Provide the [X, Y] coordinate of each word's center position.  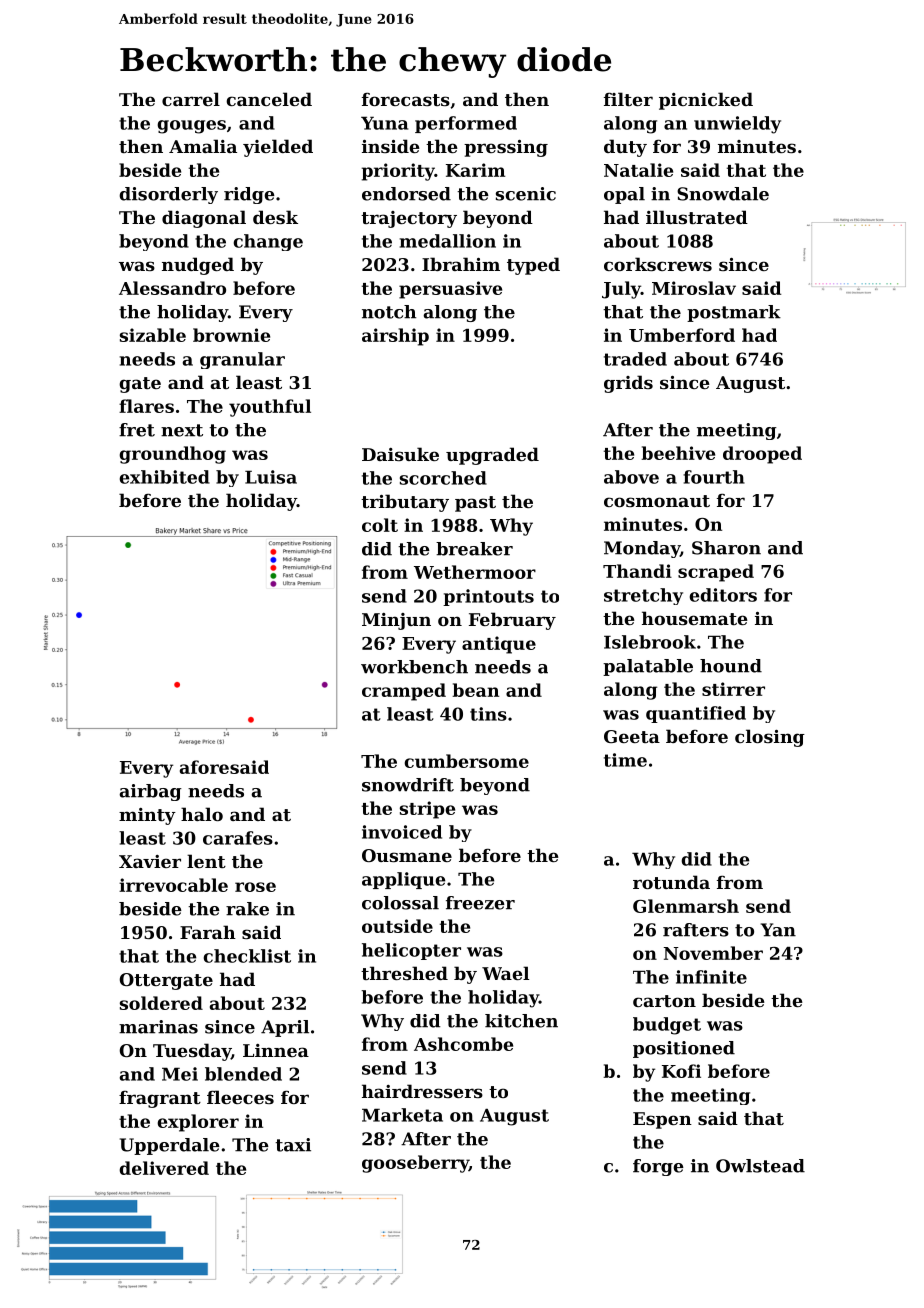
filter [628, 99]
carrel [191, 99]
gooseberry [415, 1164]
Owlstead [760, 1166]
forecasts [406, 99]
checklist [247, 956]
